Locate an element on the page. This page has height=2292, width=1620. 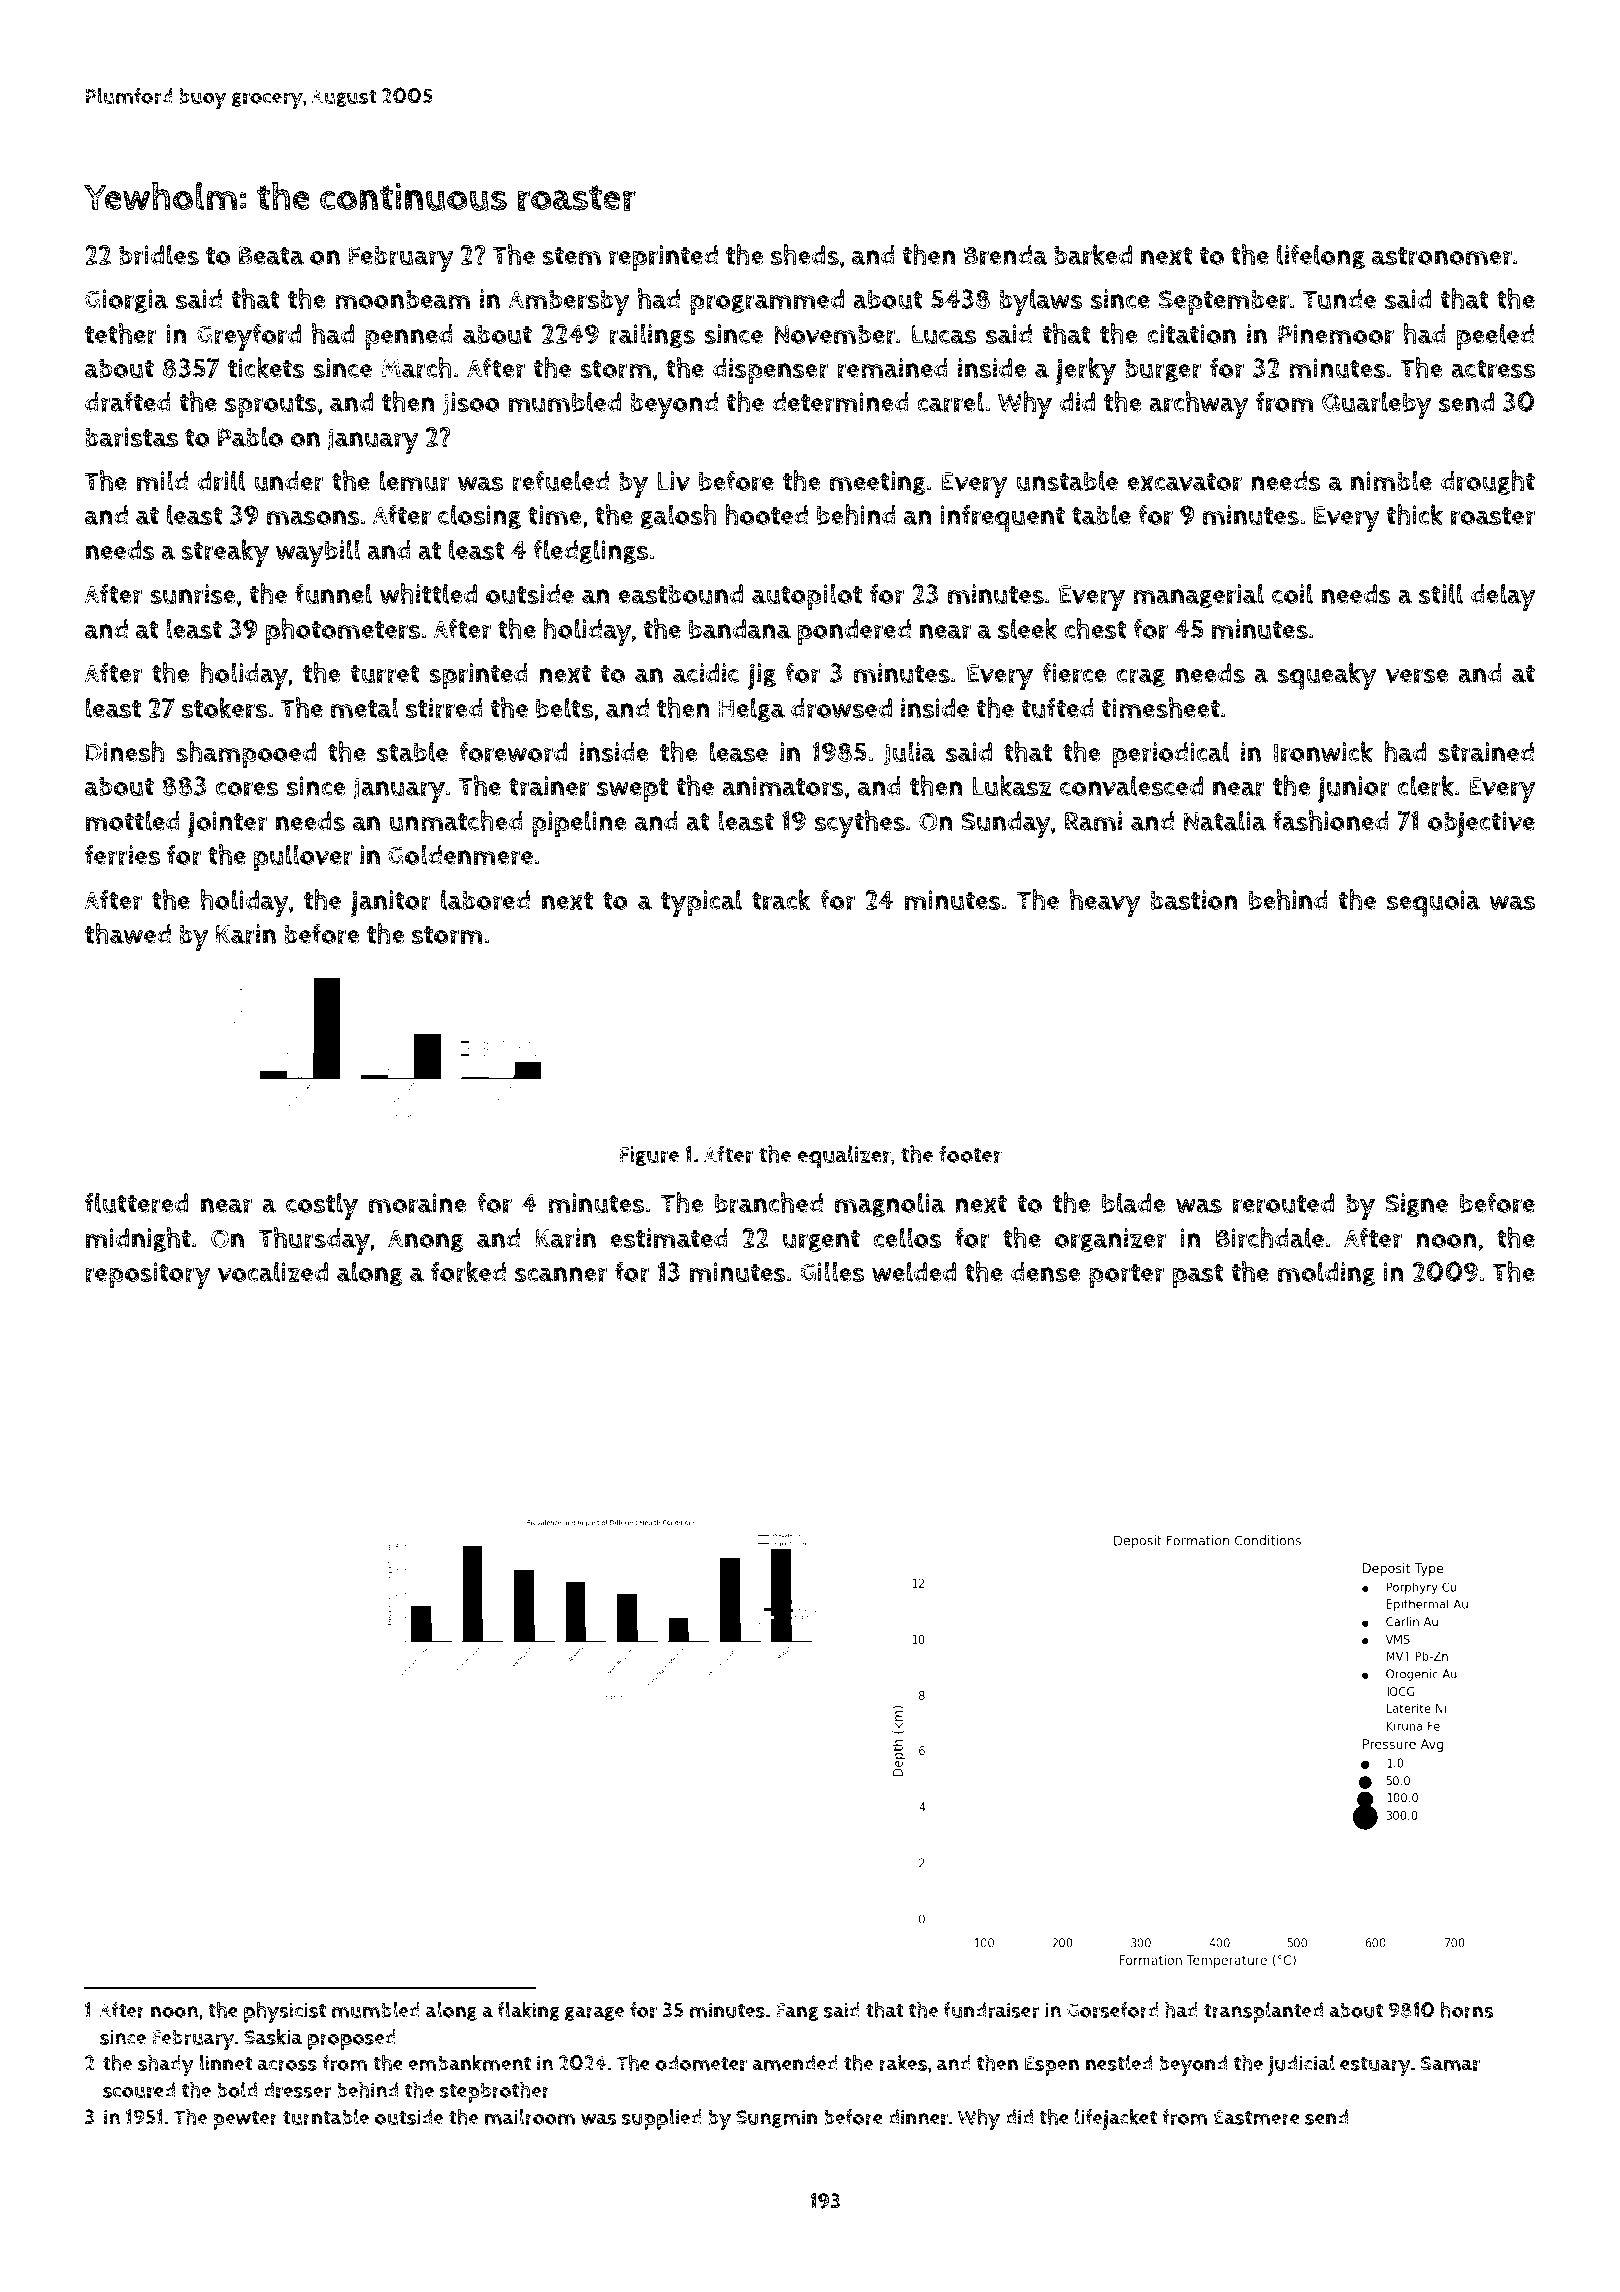
stem is located at coordinates (571, 256).
